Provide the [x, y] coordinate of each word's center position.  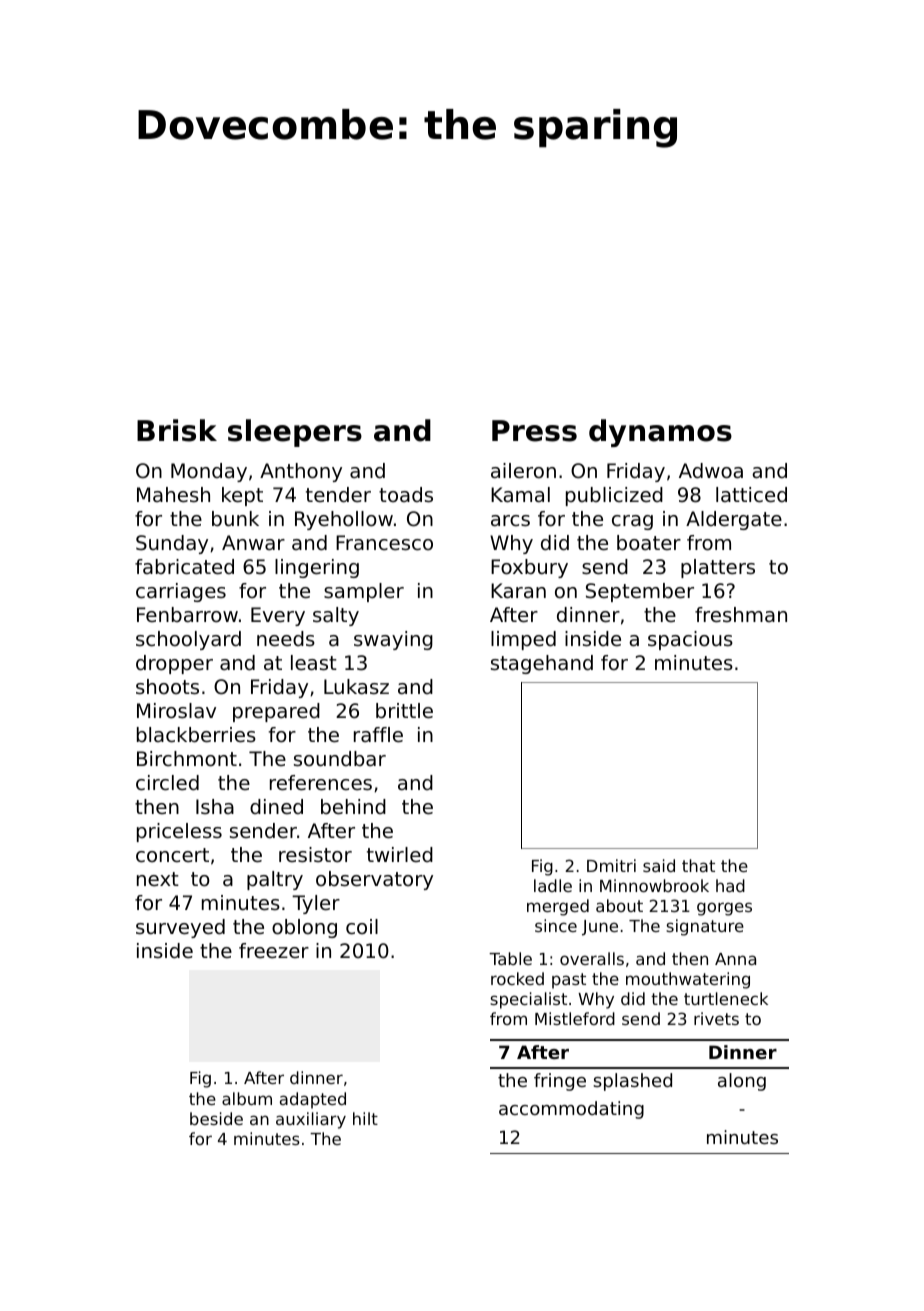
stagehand [542, 664]
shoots [167, 687]
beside [216, 1118]
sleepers [295, 433]
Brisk [177, 430]
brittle [404, 711]
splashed [632, 1082]
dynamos [660, 433]
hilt [365, 1118]
